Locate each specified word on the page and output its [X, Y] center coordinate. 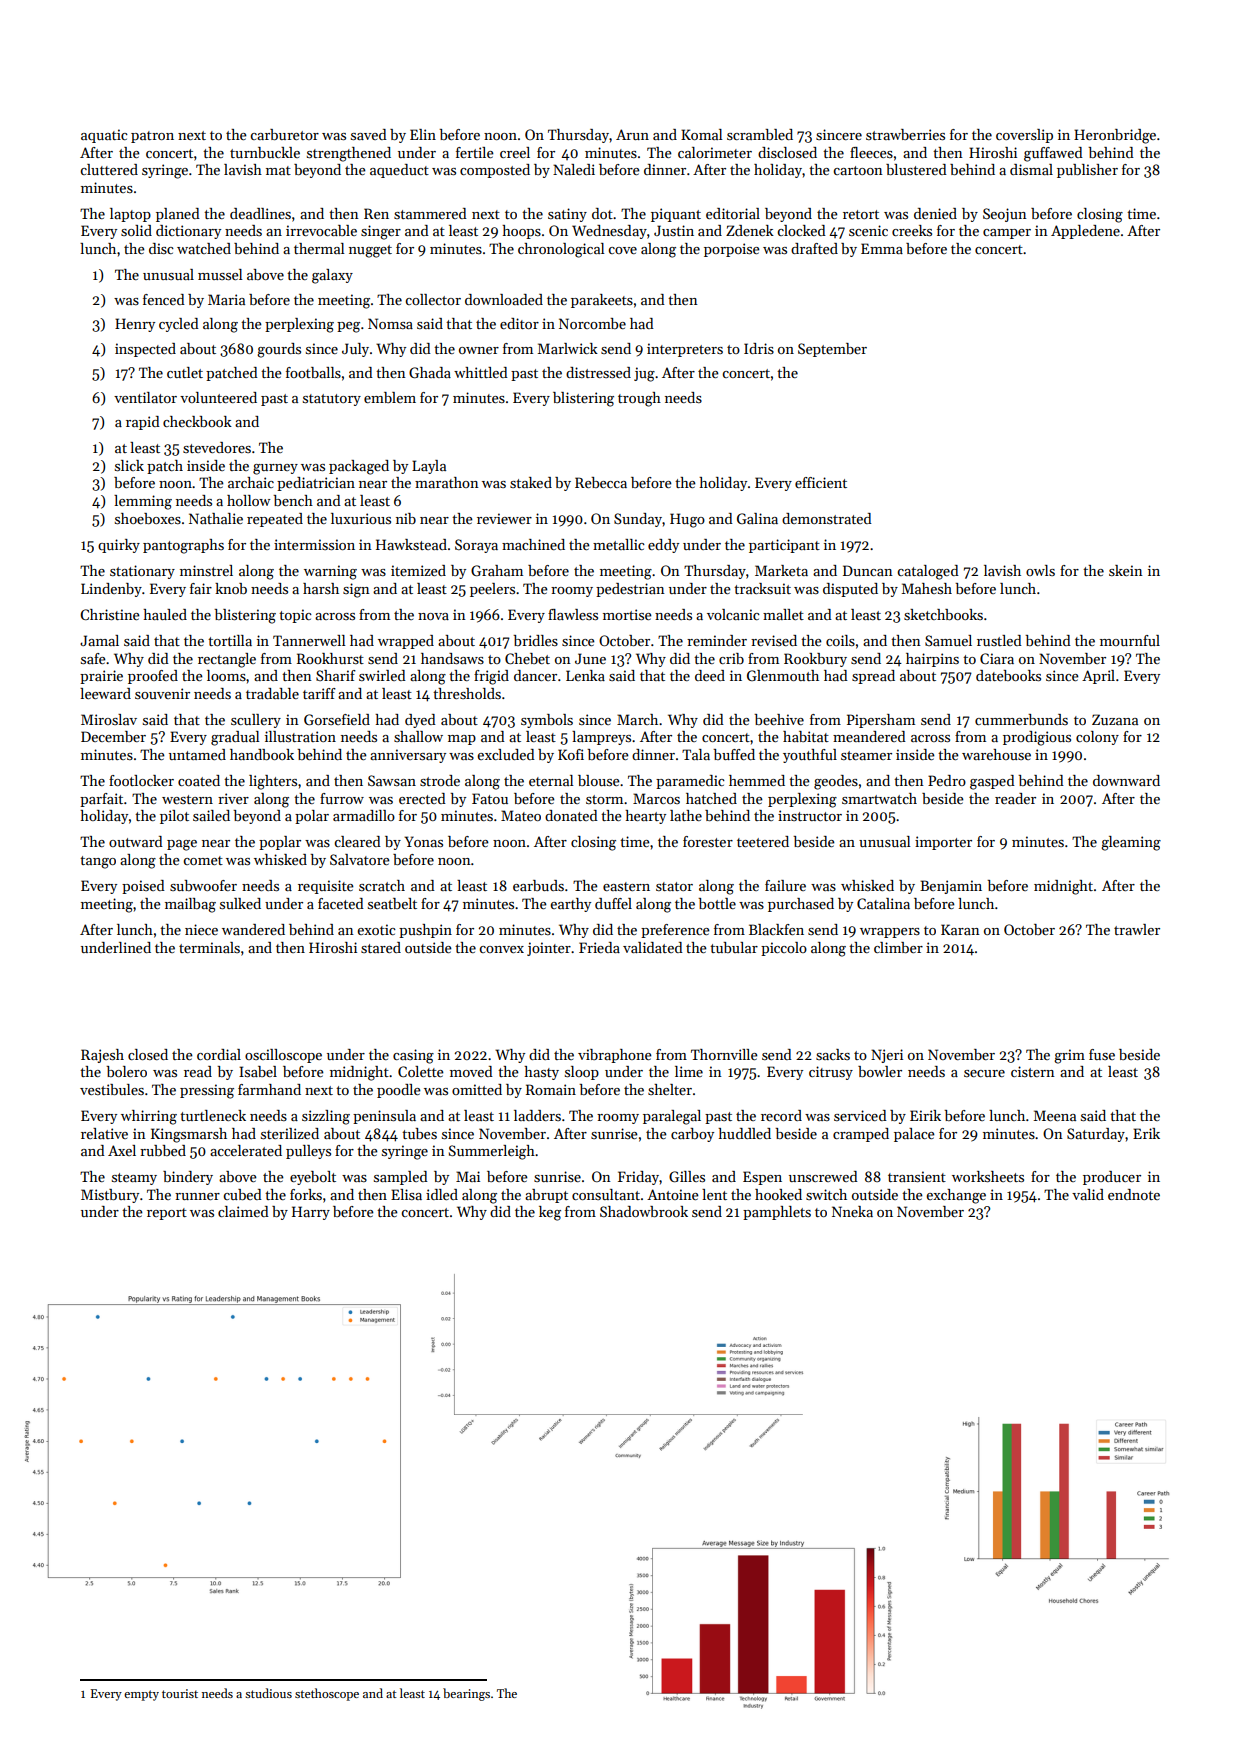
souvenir [162, 693]
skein [1126, 570]
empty [141, 1695]
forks [306, 1194]
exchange [956, 1196]
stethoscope [327, 1694]
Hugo [687, 520]
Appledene [1085, 232]
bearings [466, 1694]
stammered [430, 213]
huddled [744, 1133]
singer [381, 232]
